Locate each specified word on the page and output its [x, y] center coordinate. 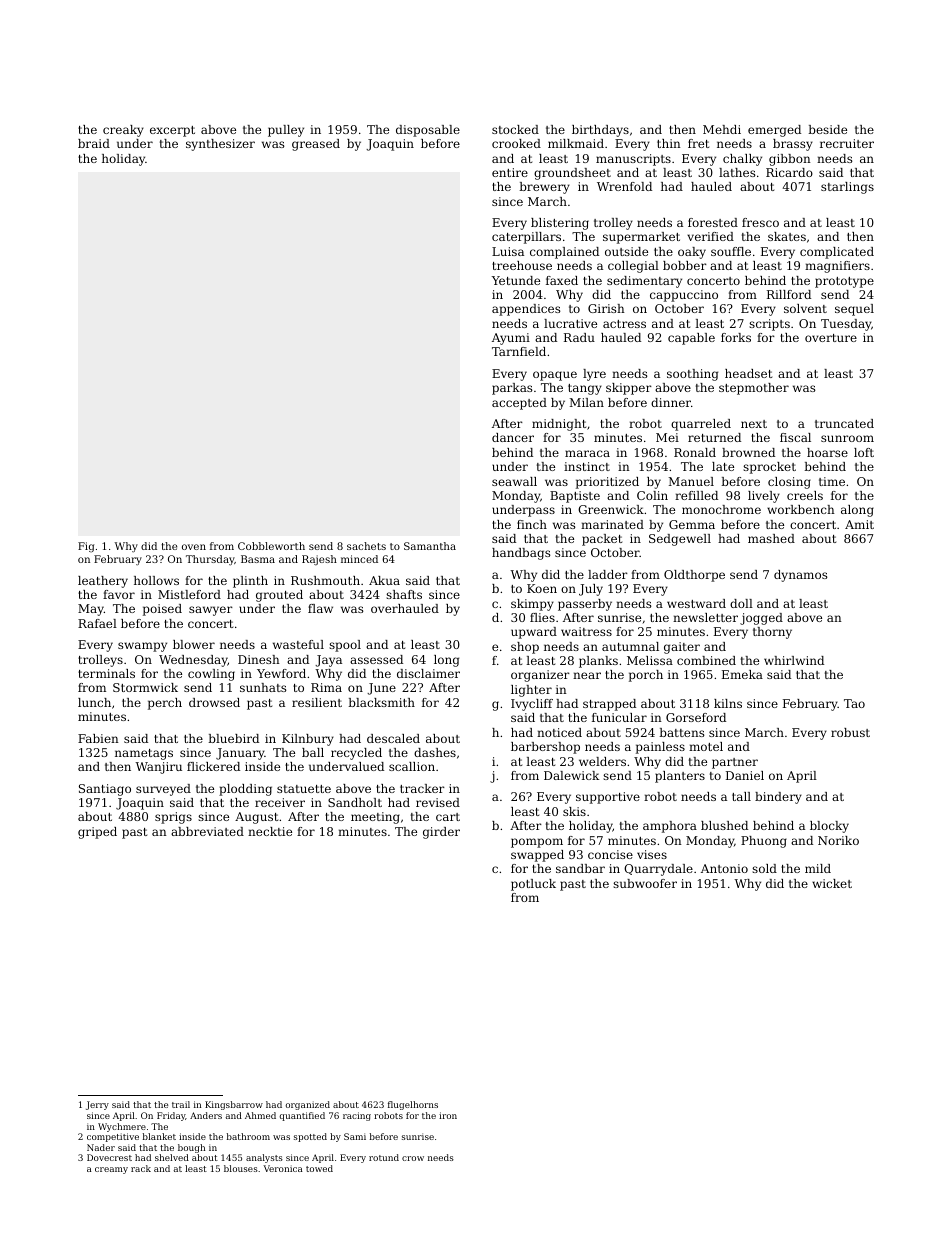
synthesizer [220, 145]
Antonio [724, 868]
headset [748, 373]
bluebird [233, 738]
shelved [172, 1157]
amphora [670, 827]
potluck [533, 885]
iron [448, 1115]
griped [97, 833]
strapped [609, 705]
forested [713, 222]
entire [510, 172]
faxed [562, 280]
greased [316, 145]
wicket [832, 883]
